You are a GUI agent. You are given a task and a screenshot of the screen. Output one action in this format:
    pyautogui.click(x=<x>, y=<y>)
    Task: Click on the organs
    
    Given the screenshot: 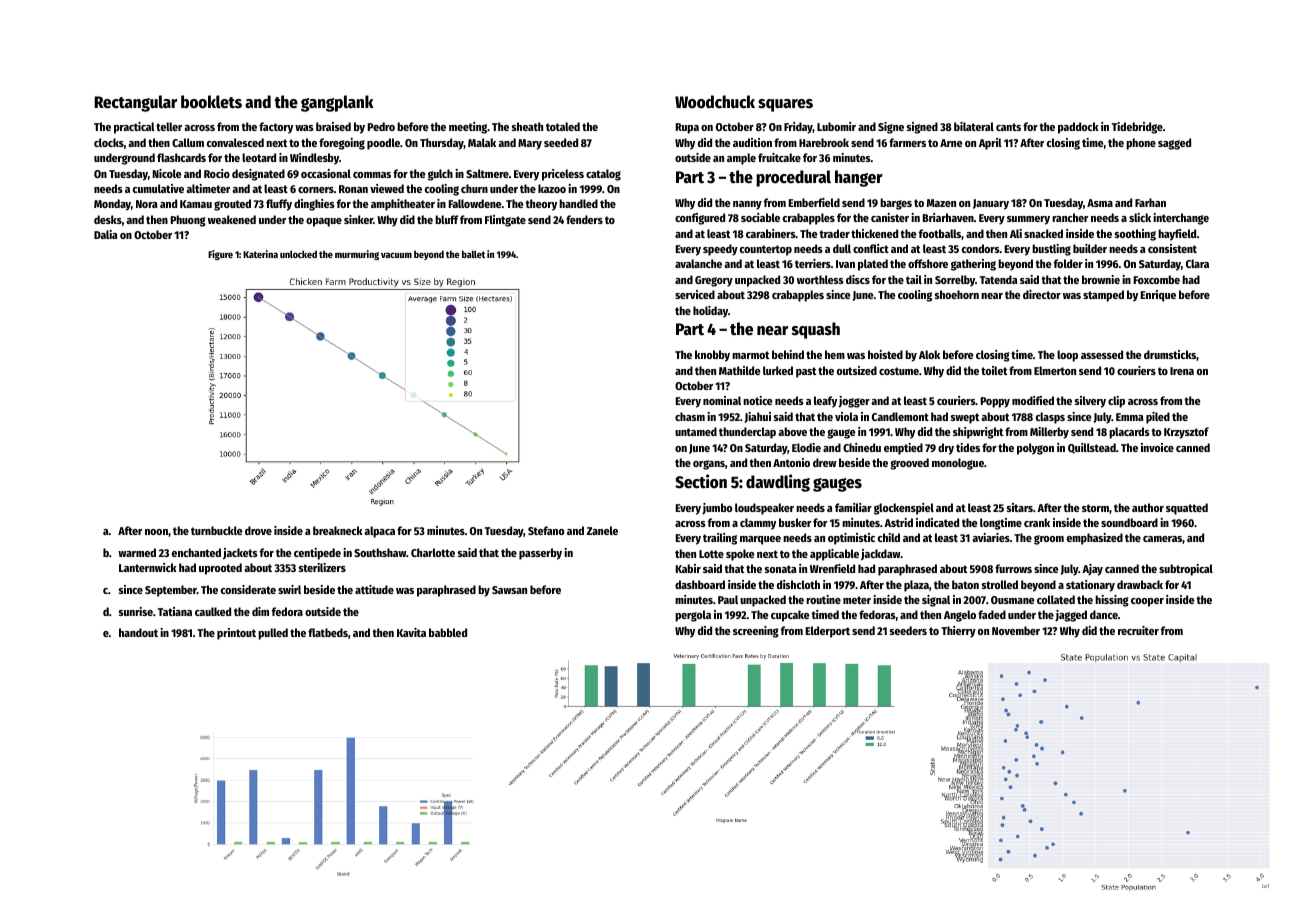 What is the action you would take?
    pyautogui.click(x=709, y=465)
